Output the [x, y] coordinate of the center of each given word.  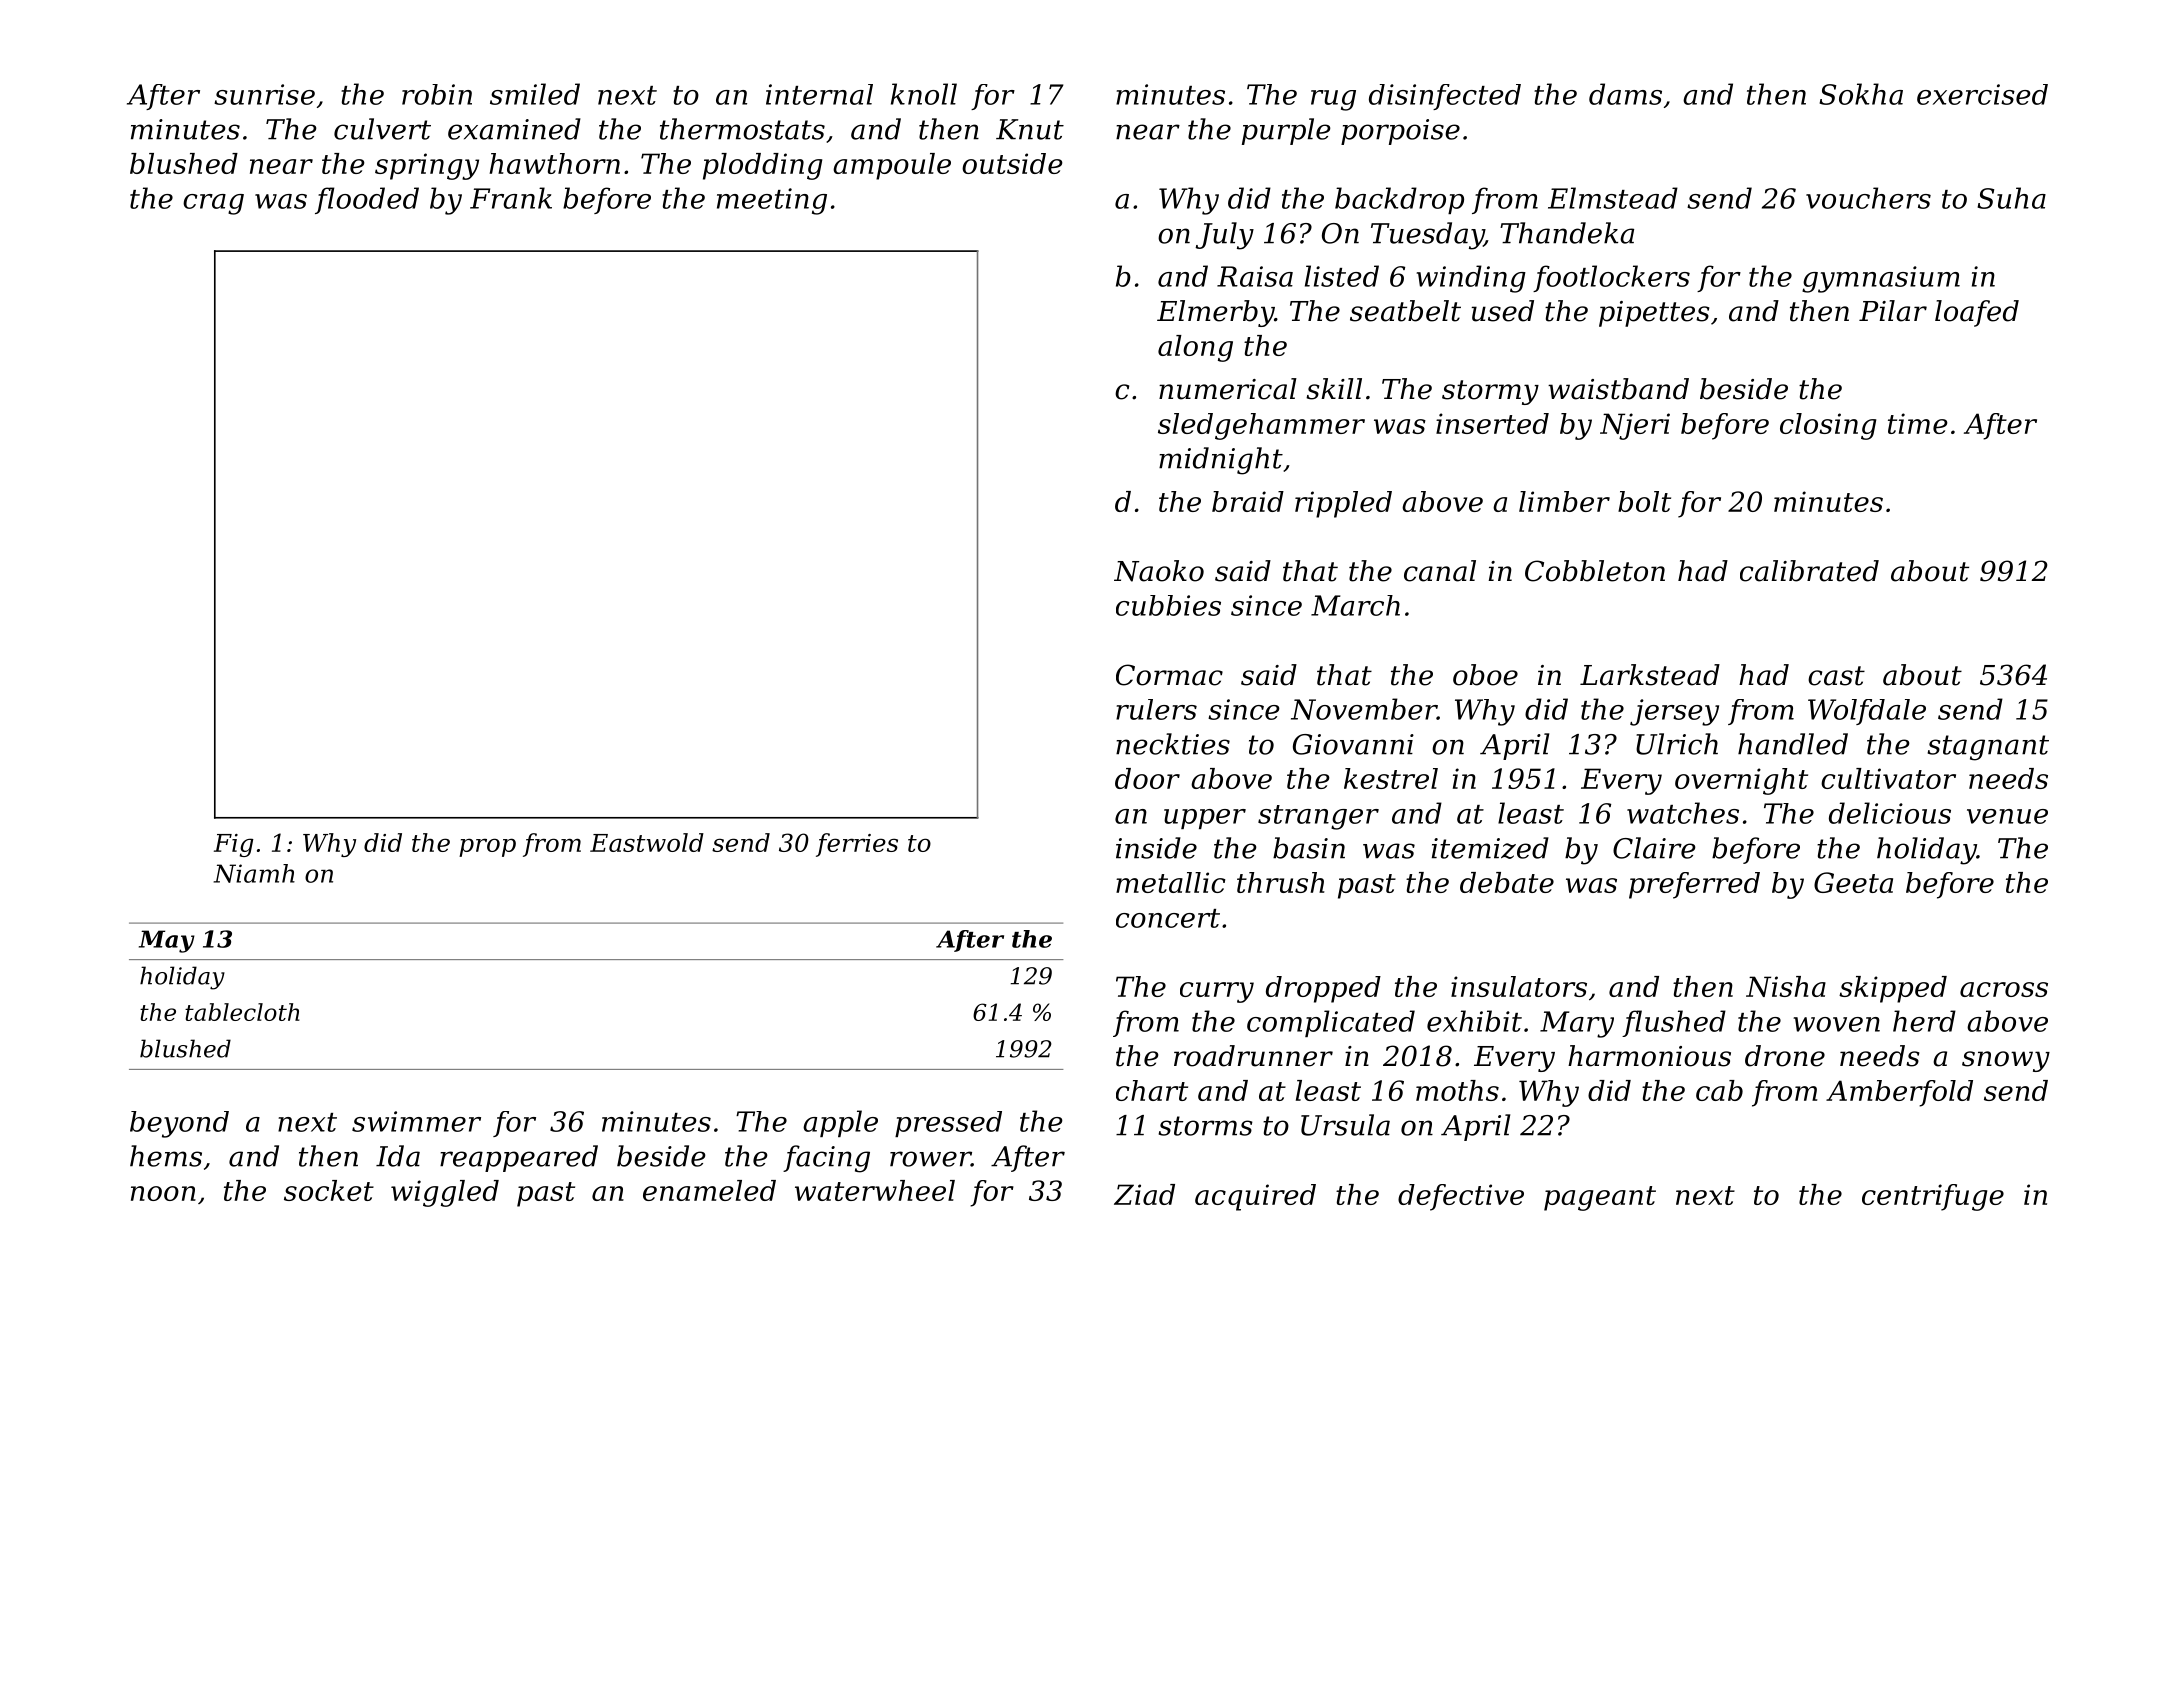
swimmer [416, 1121]
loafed [1977, 313]
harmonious [1649, 1056]
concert [1168, 918]
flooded [367, 200]
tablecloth [242, 1012]
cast [1836, 676]
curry [1217, 992]
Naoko [1159, 571]
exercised [1982, 94]
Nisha [1786, 986]
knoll [924, 94]
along [1195, 348]
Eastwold [647, 842]
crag [213, 204]
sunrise [264, 94]
